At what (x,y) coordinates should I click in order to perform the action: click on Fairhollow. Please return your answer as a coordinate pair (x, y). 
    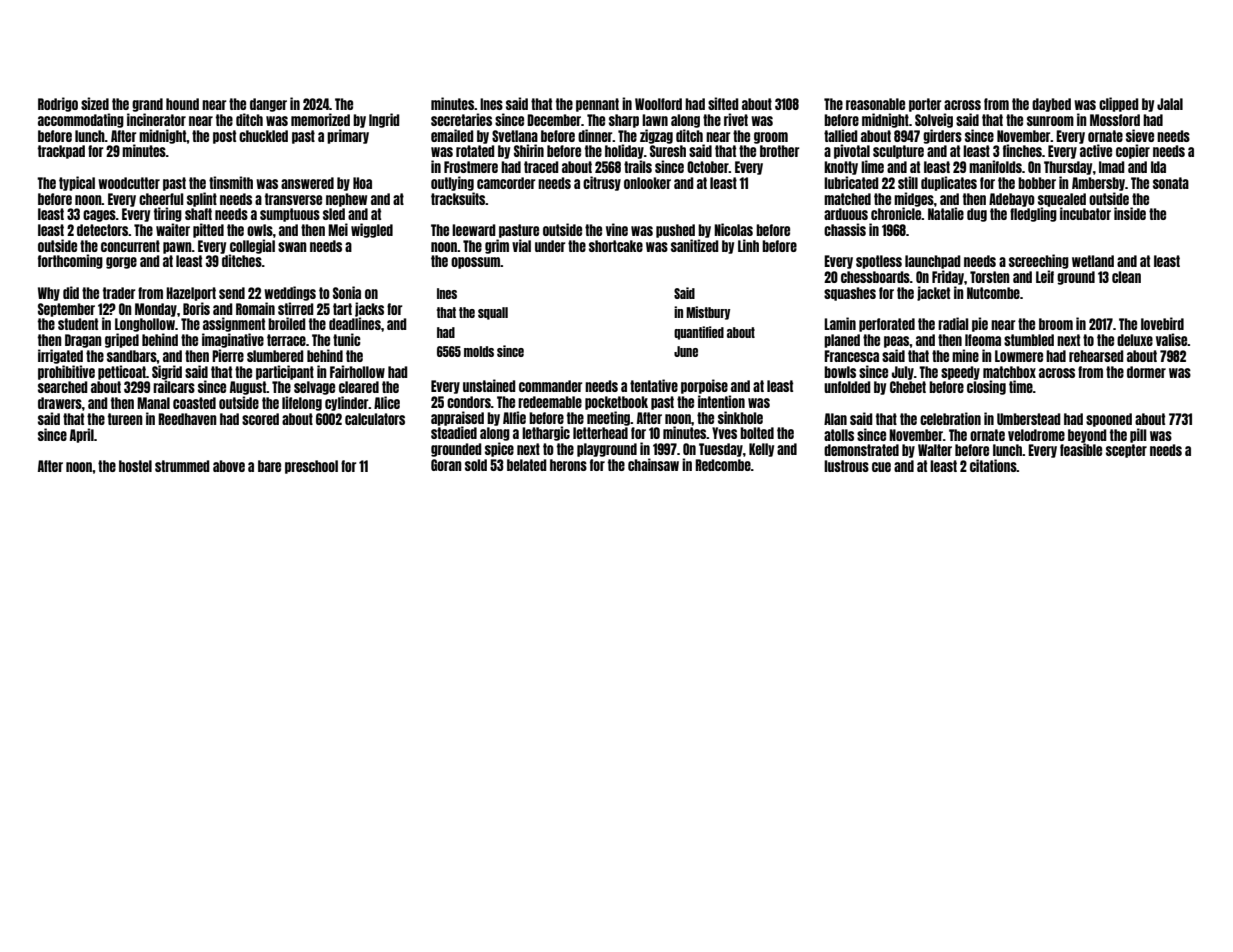
    Looking at the image, I should click on (357, 371).
